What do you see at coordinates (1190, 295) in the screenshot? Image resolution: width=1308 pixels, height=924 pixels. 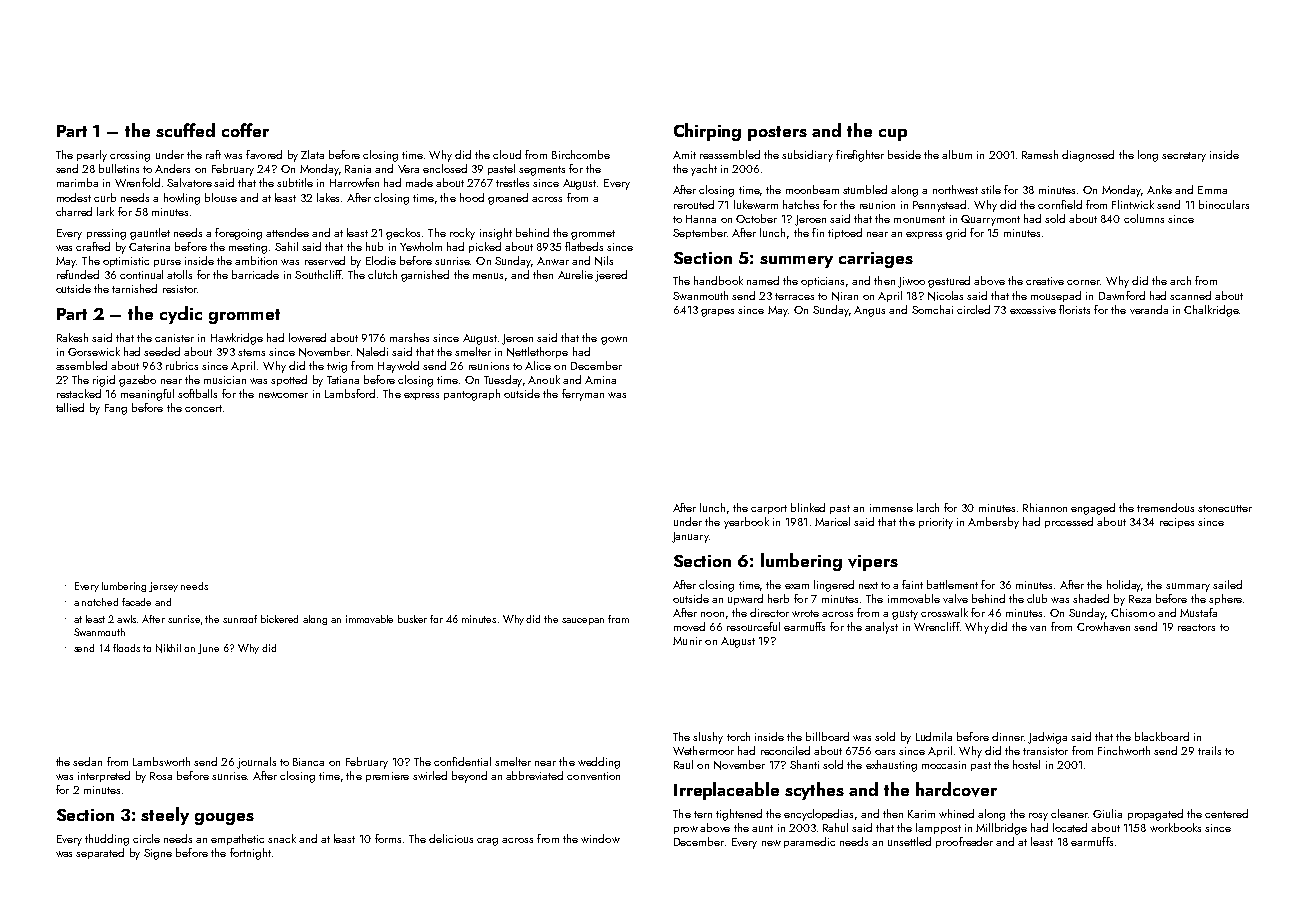 I see `scanned` at bounding box center [1190, 295].
